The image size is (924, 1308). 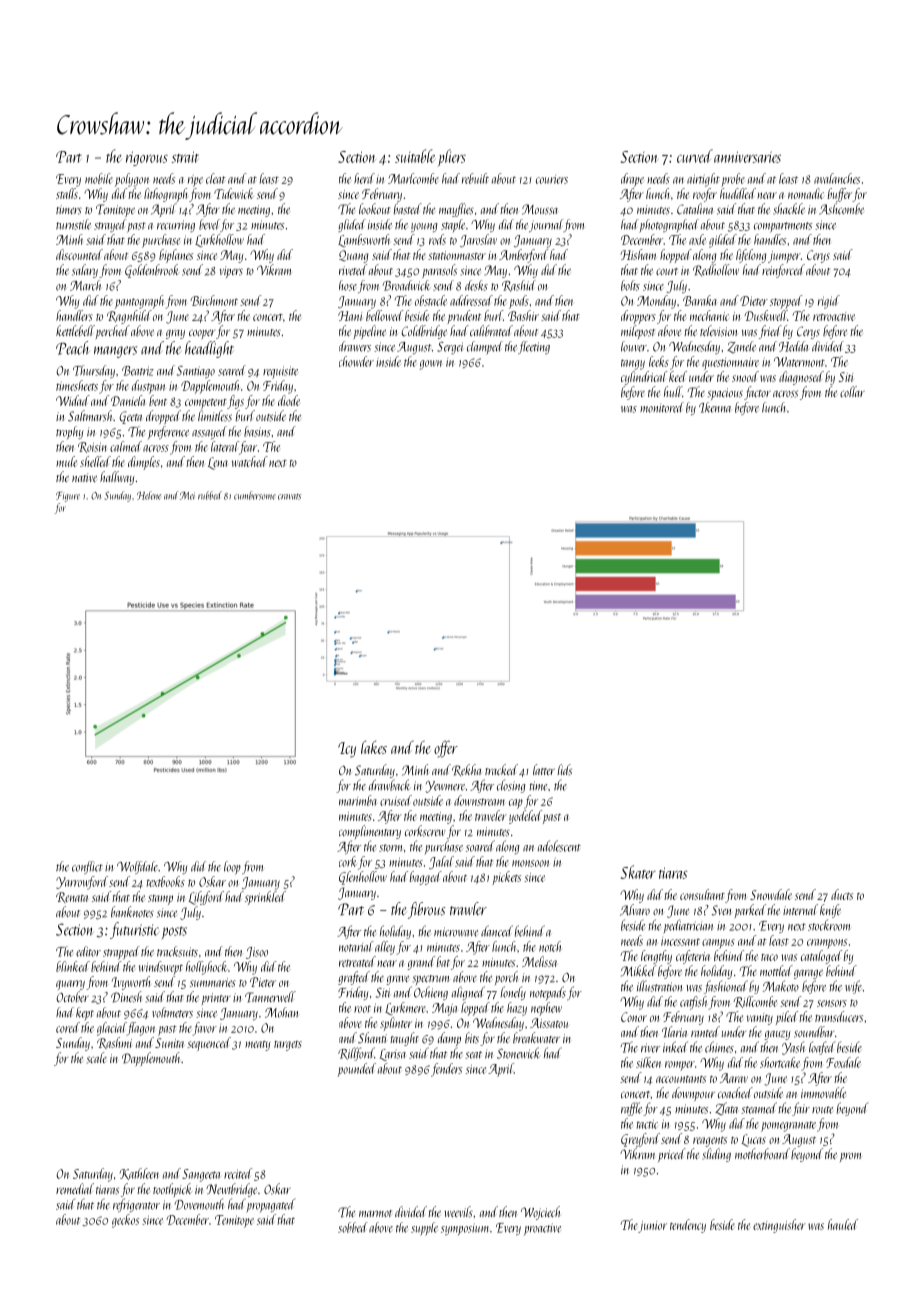 I want to click on symposium, so click(x=465, y=1229).
